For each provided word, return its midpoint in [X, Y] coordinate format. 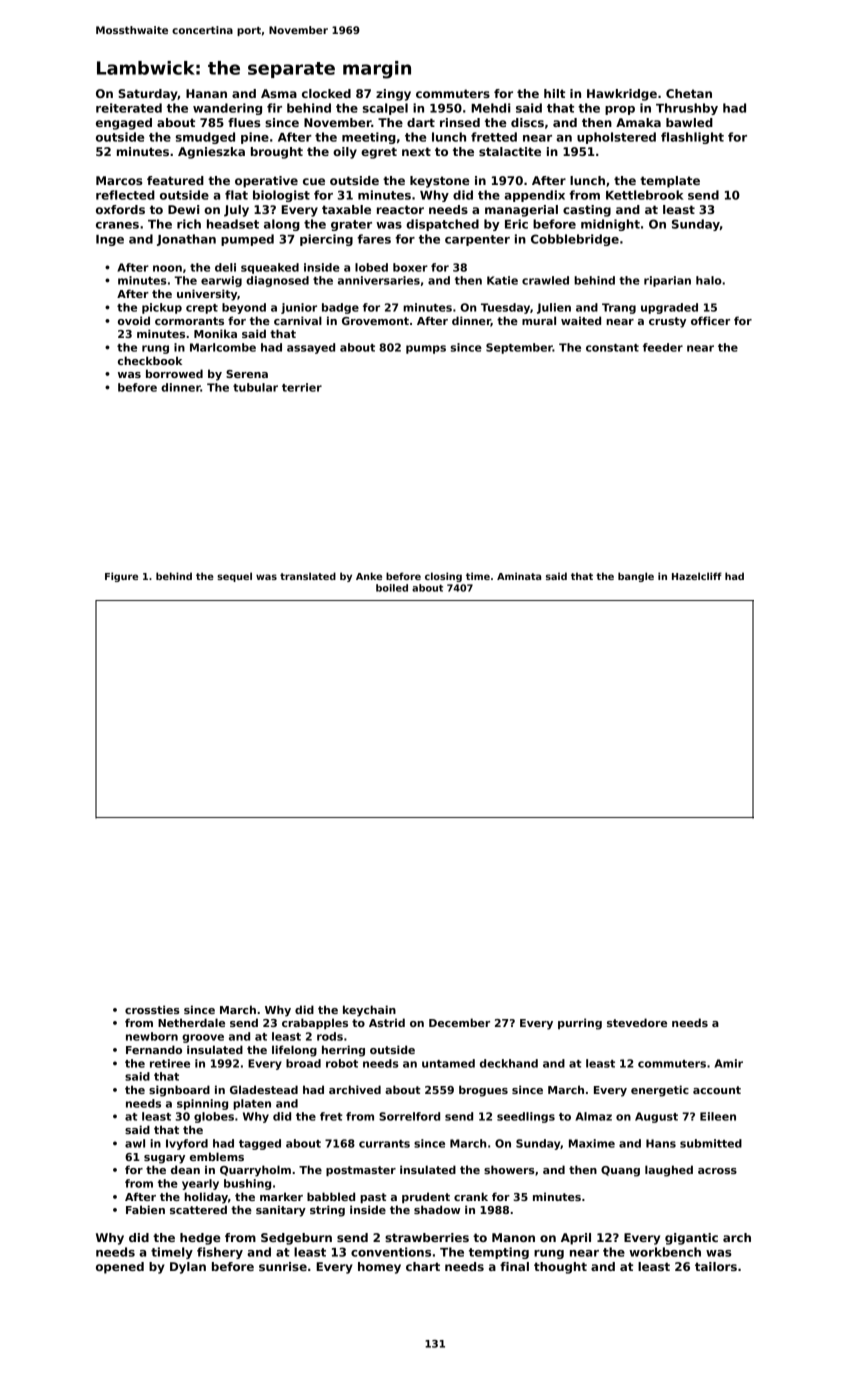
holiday [206, 1198]
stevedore [637, 1022]
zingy [393, 95]
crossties [152, 1009]
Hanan [206, 93]
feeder [663, 347]
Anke [369, 576]
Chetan [689, 93]
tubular [255, 387]
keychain [369, 1011]
